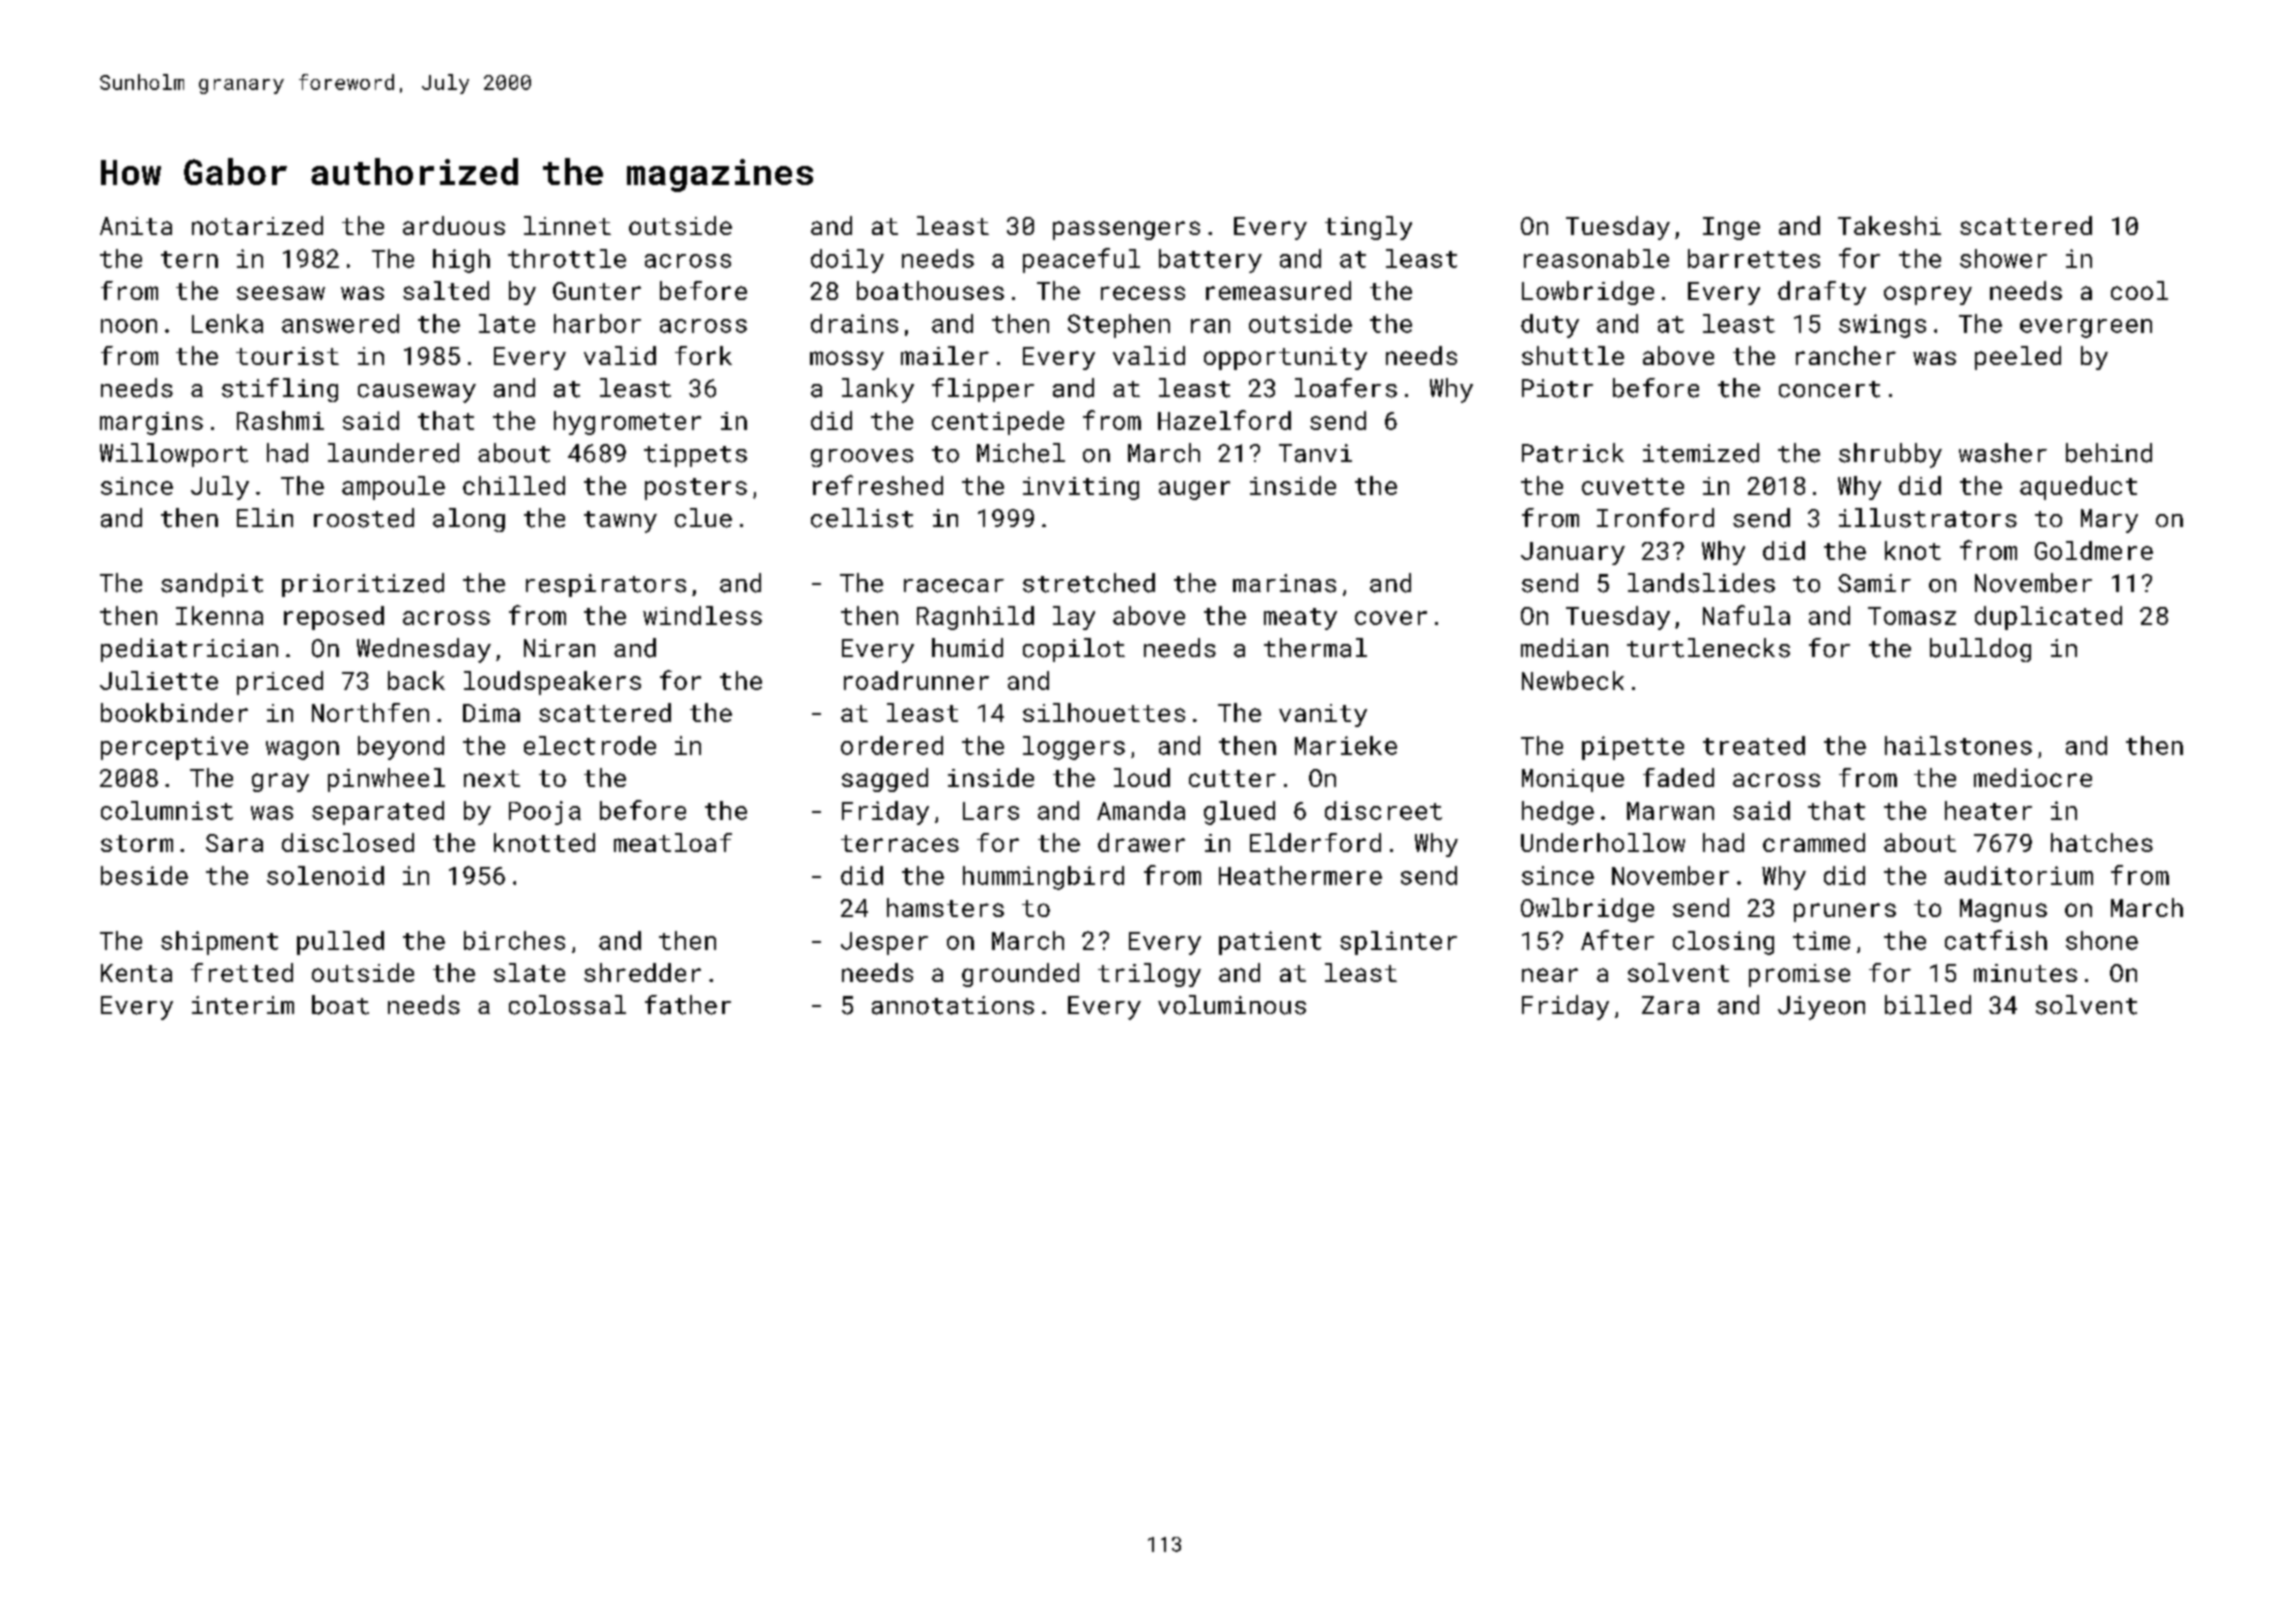 Image resolution: width=2292 pixels, height=1620 pixels. I want to click on hedge, so click(1558, 813).
